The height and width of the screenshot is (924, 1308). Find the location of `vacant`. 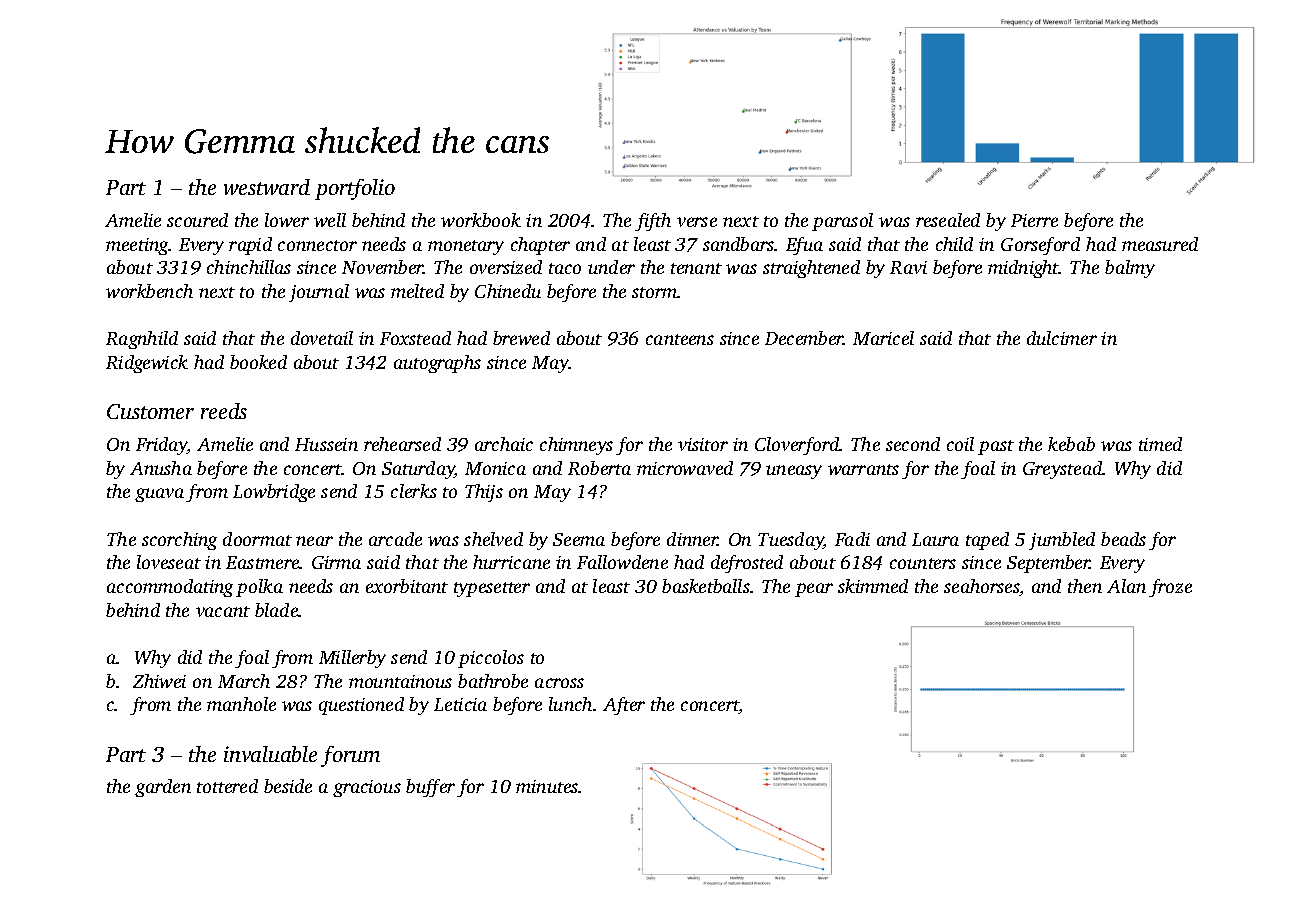

vacant is located at coordinates (223, 611).
